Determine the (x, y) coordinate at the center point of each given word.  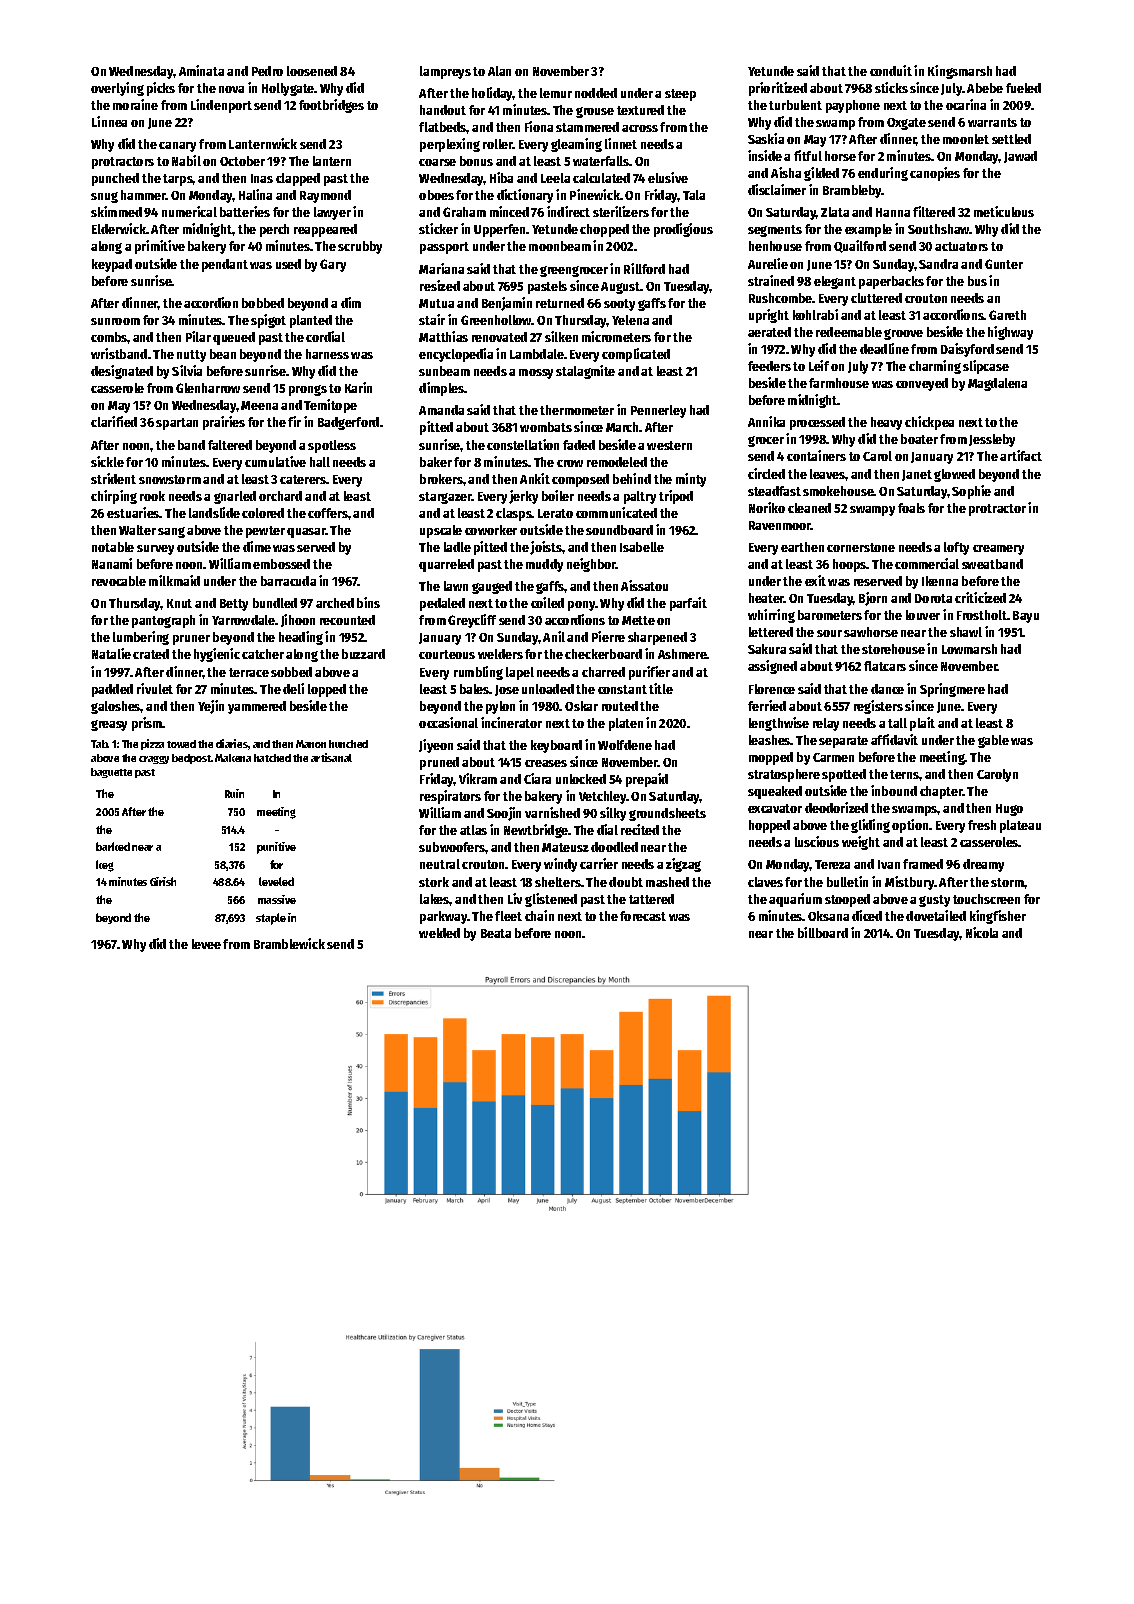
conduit (891, 70)
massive (277, 899)
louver (923, 615)
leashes (770, 740)
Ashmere (682, 654)
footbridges (331, 106)
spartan (177, 424)
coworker (491, 530)
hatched (272, 758)
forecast (643, 916)
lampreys (445, 72)
